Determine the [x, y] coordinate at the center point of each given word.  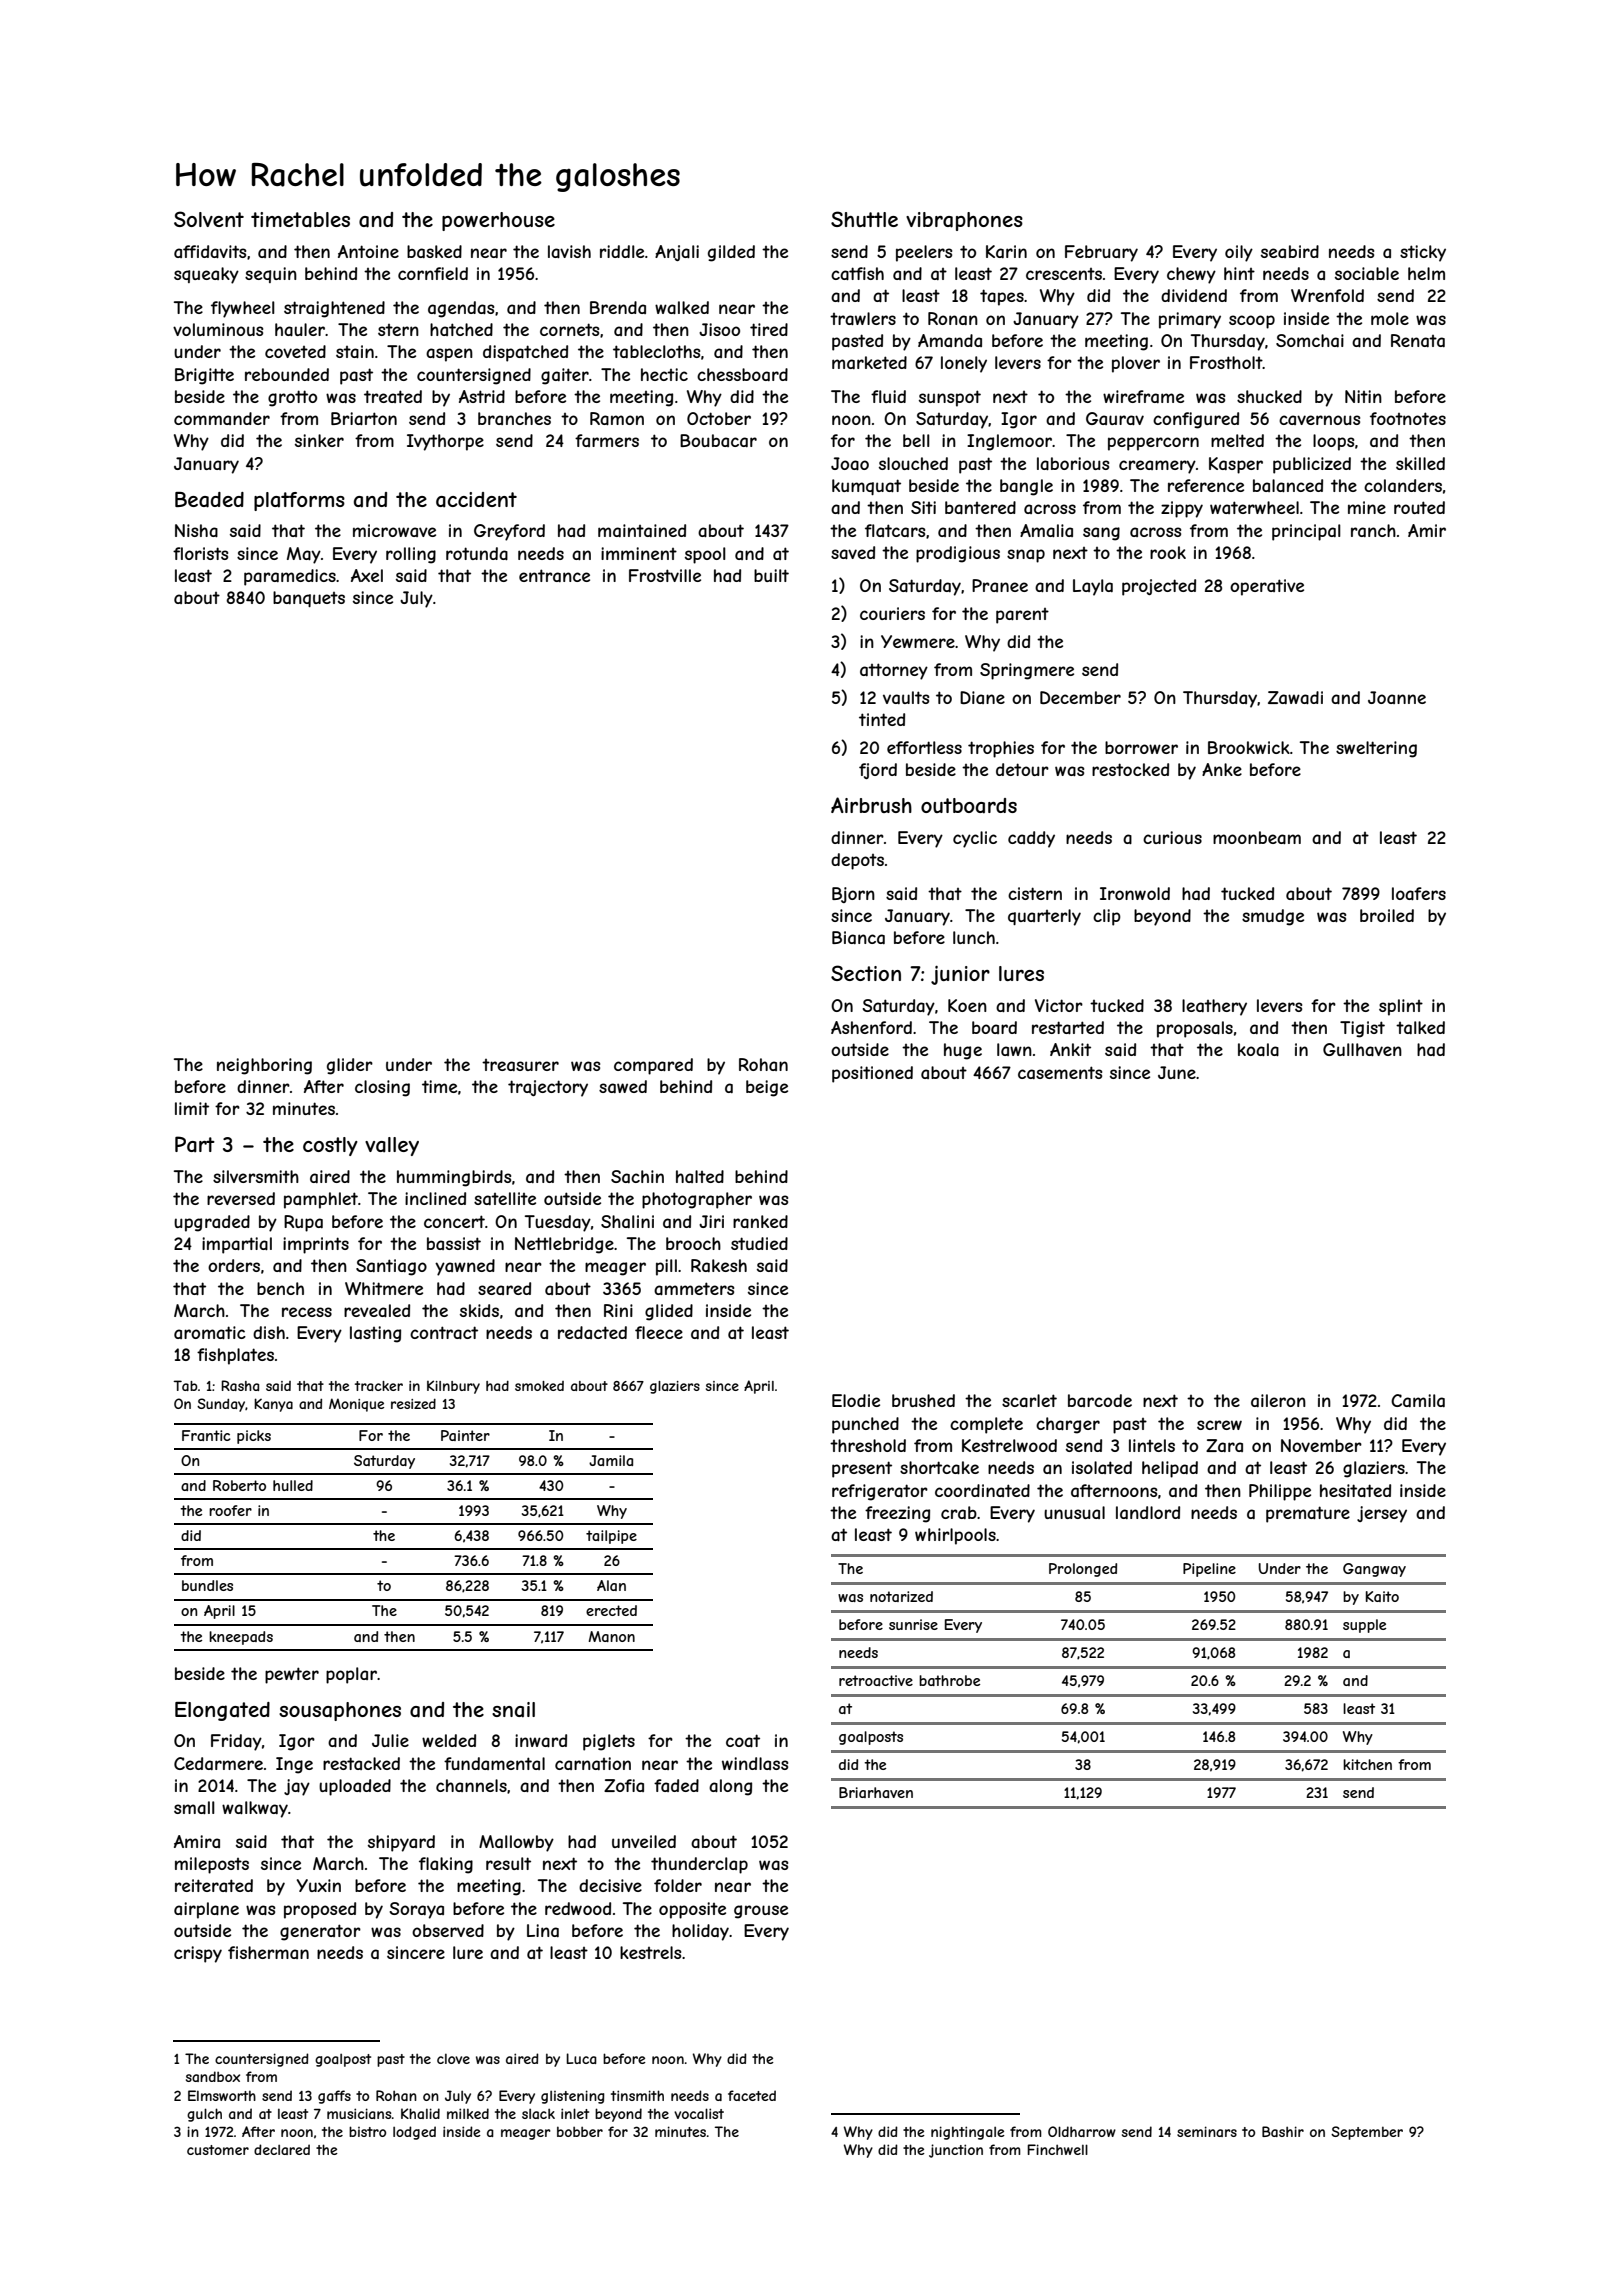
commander [222, 418]
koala [1258, 1049]
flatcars [895, 530]
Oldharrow [1082, 2131]
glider [350, 1066]
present [862, 1469]
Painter [465, 1435]
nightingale [968, 2133]
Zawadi [1295, 697]
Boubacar [718, 440]
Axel [367, 575]
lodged [414, 2133]
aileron [1278, 1400]
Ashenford [871, 1027]
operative [1267, 587]
